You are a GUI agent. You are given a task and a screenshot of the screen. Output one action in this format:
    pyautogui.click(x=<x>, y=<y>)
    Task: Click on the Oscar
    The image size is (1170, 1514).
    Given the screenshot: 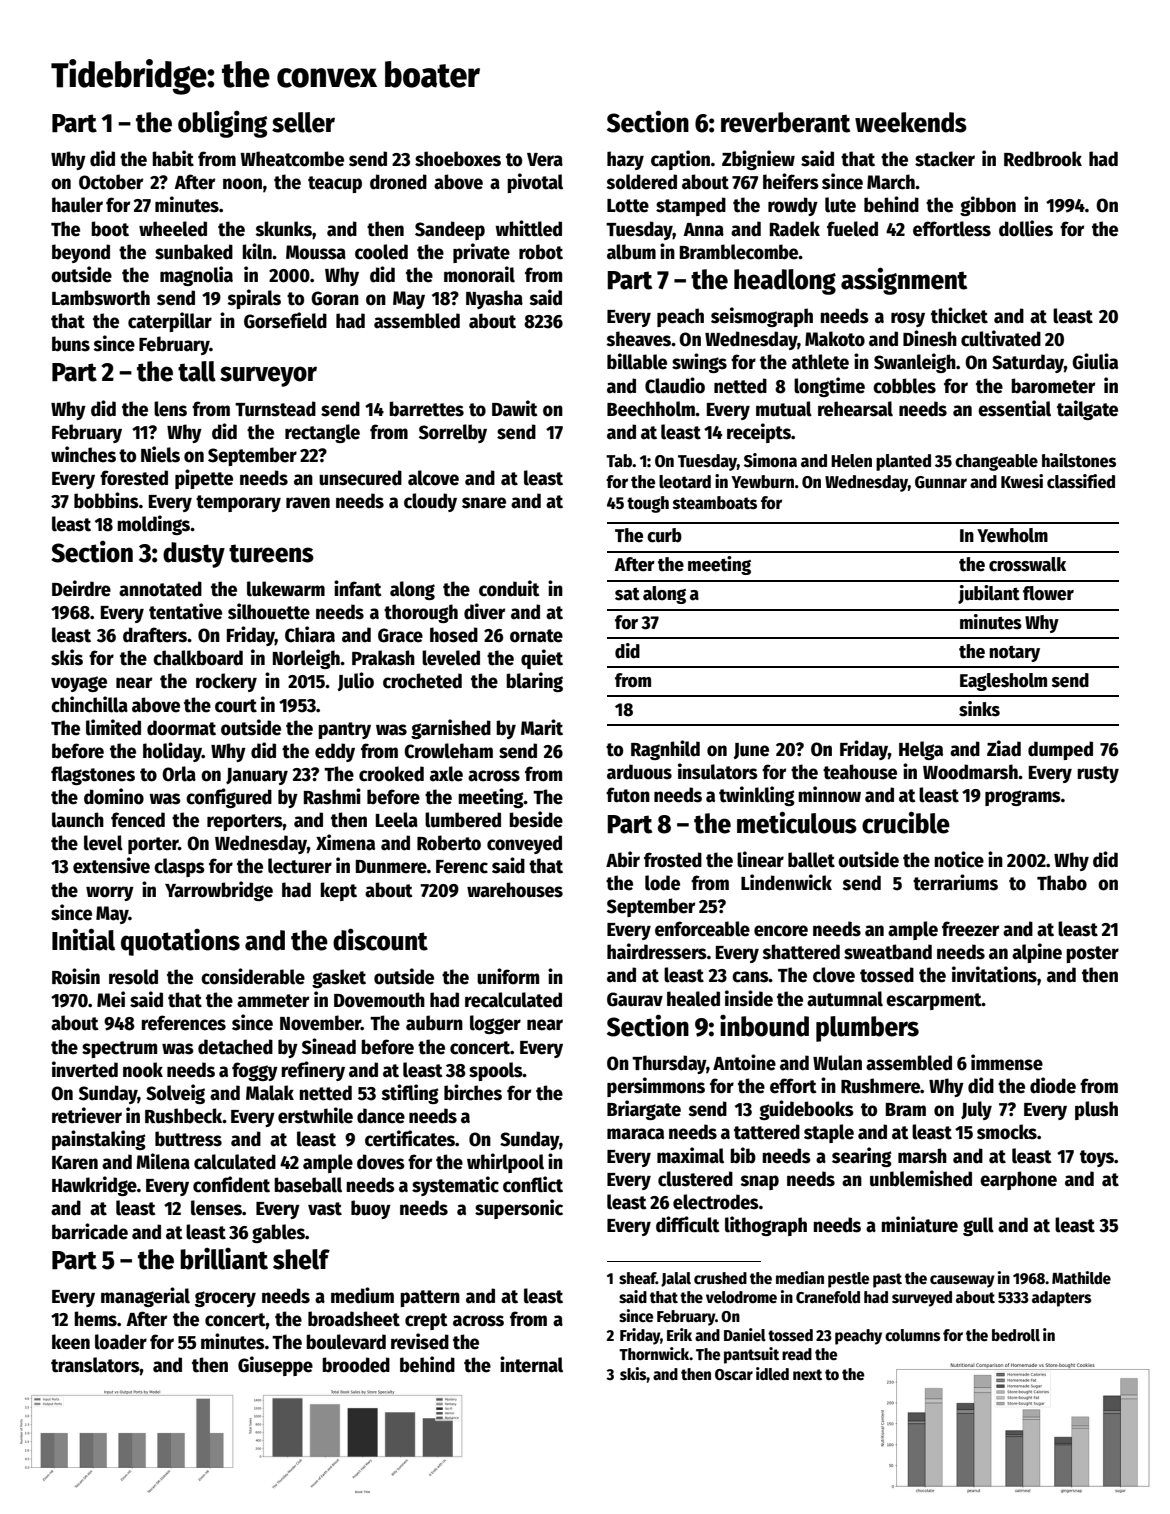 What is the action you would take?
    pyautogui.click(x=734, y=1374)
